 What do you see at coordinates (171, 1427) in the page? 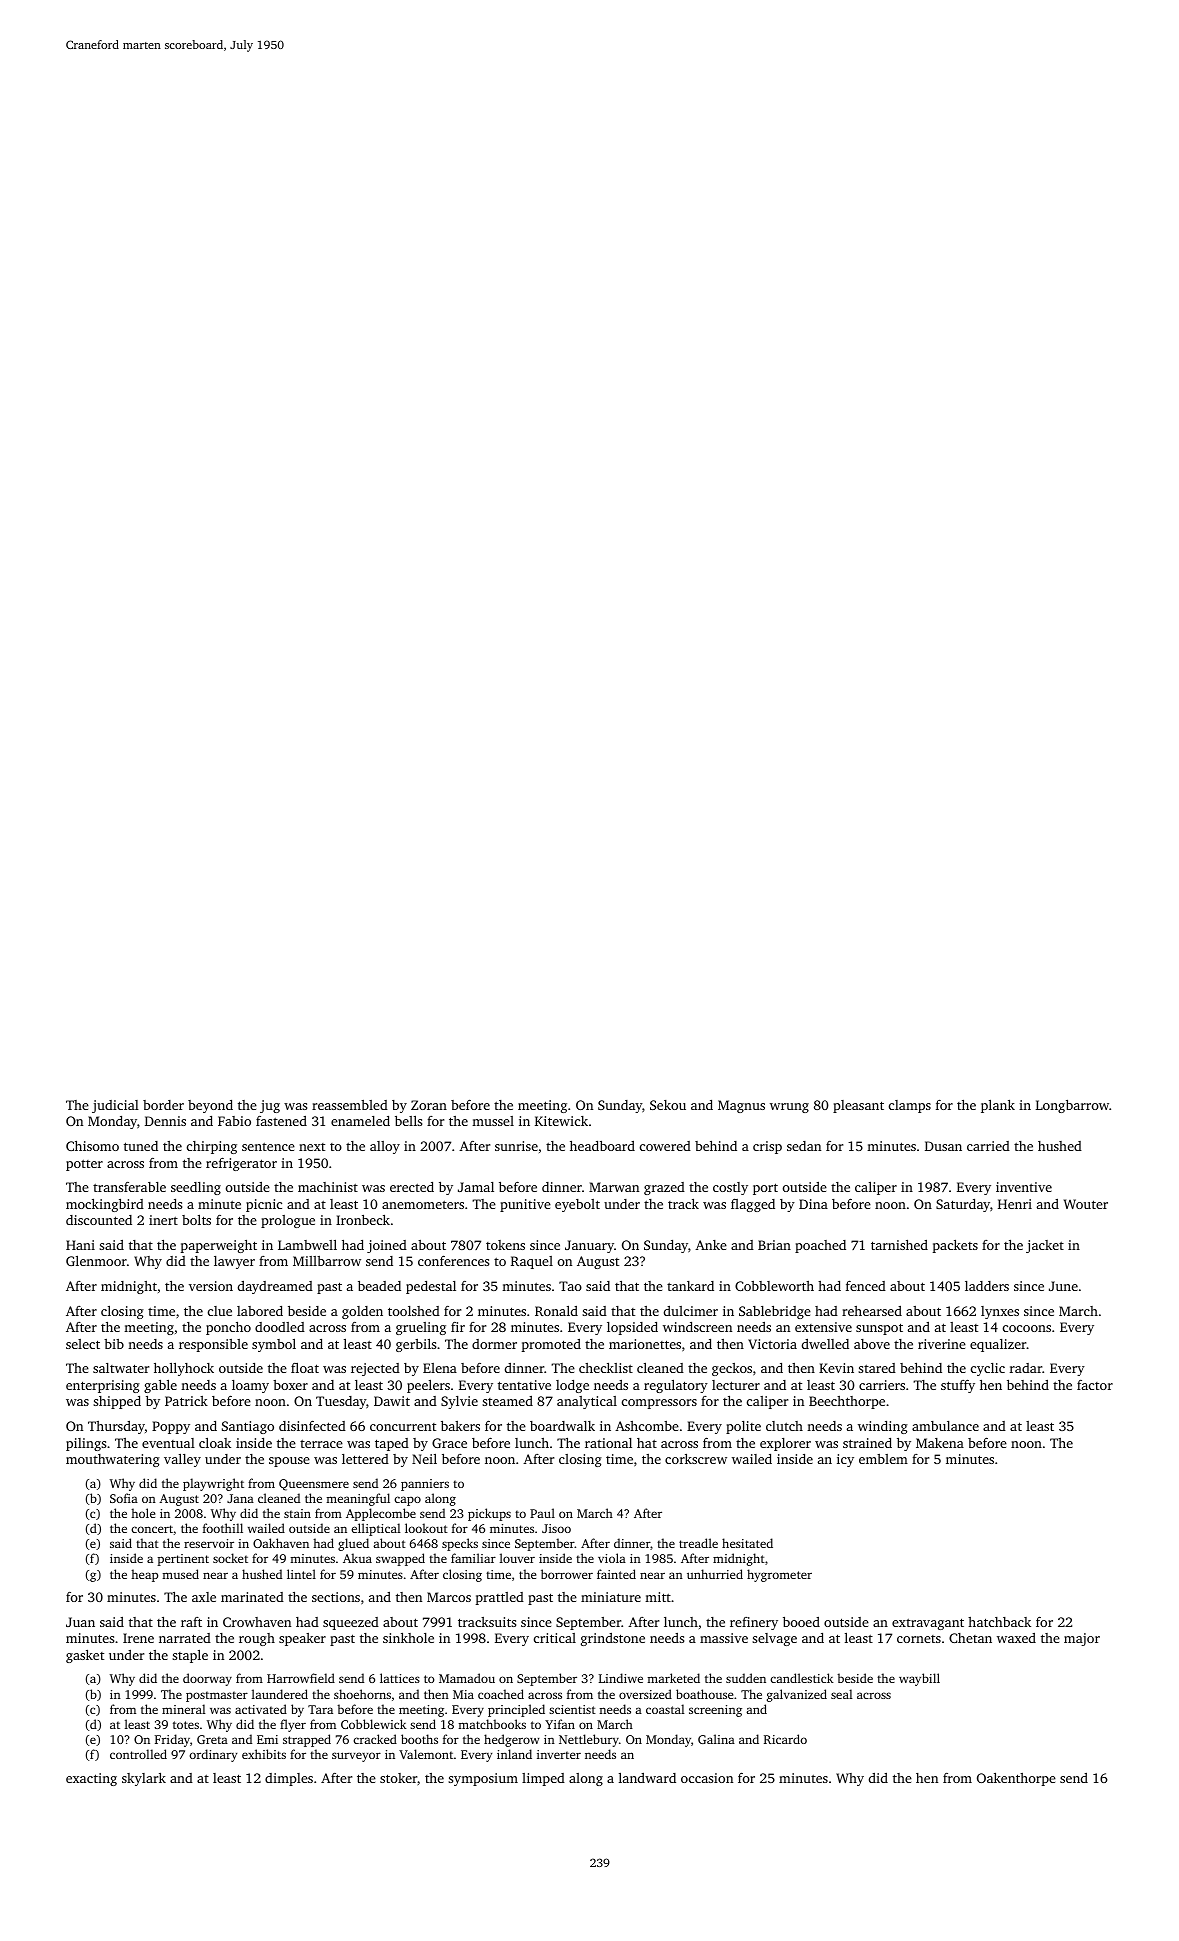
I see `Poppy` at bounding box center [171, 1427].
